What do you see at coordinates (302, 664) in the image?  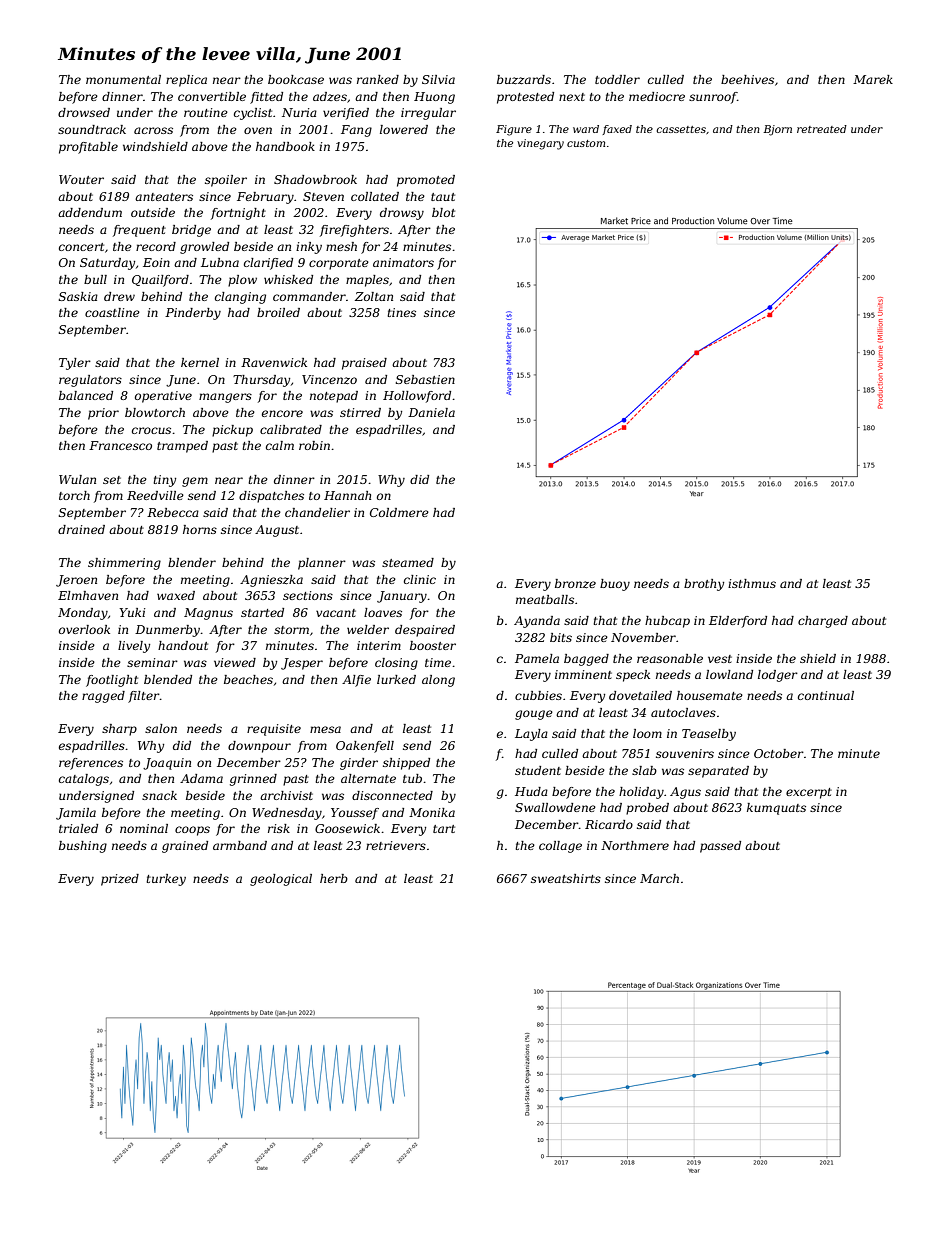 I see `Jesper` at bounding box center [302, 664].
